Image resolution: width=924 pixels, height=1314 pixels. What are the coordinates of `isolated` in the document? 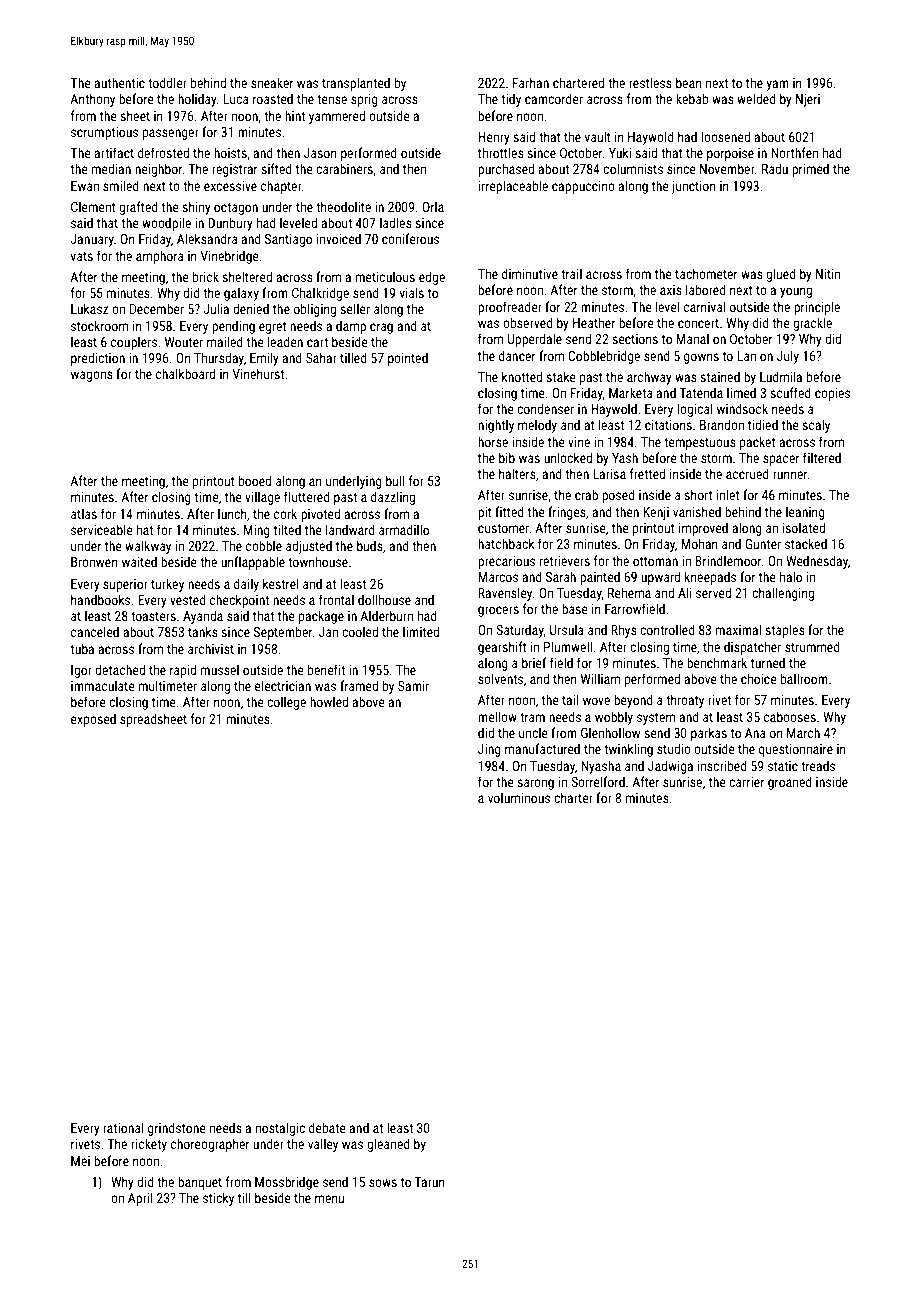 It's located at (804, 527).
